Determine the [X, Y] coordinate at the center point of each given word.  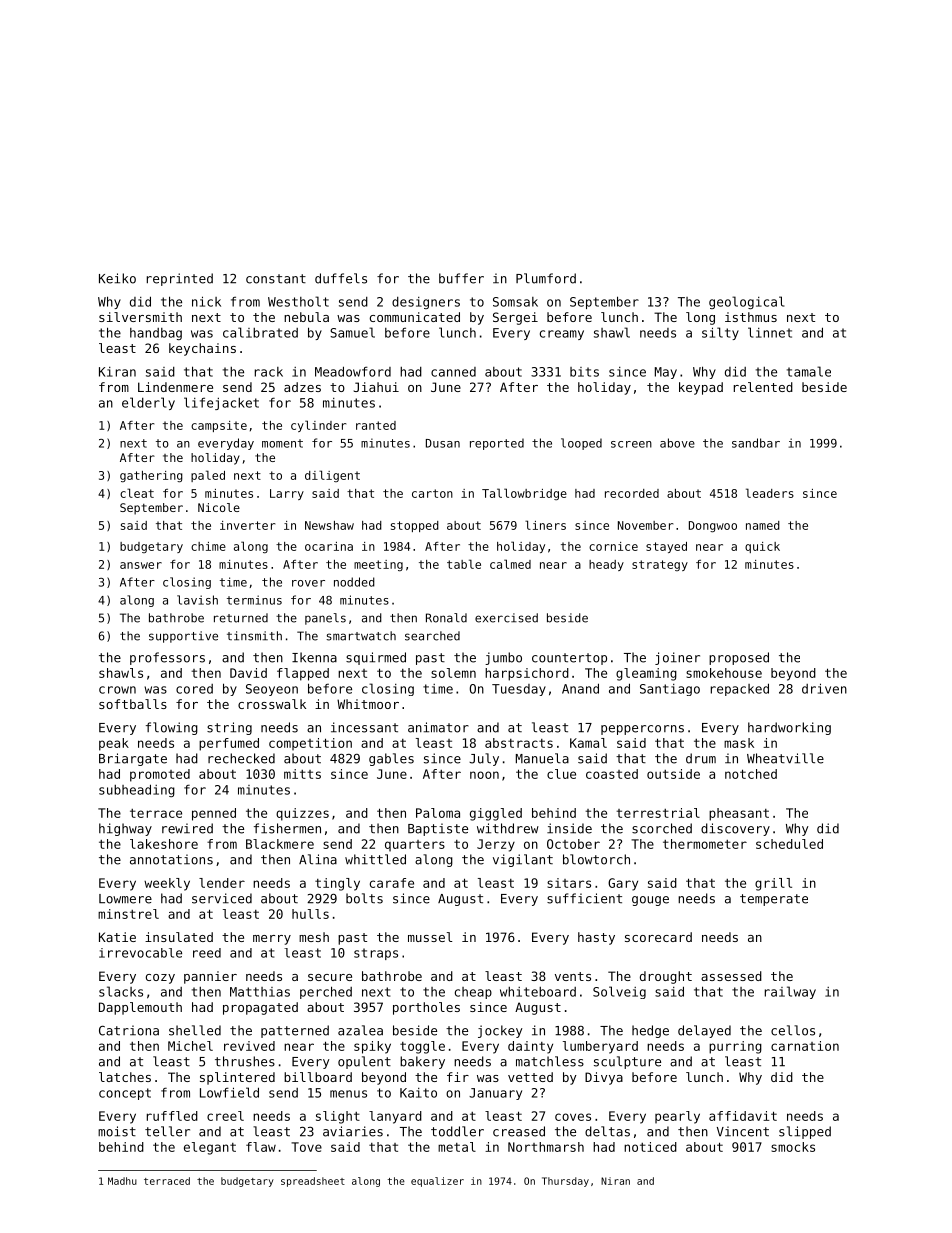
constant [276, 279]
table [464, 564]
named [763, 525]
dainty [530, 1047]
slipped [805, 1132]
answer [141, 565]
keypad [701, 388]
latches [125, 1077]
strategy [660, 565]
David [248, 673]
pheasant [739, 814]
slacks [121, 991]
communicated [415, 317]
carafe [392, 883]
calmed [510, 564]
